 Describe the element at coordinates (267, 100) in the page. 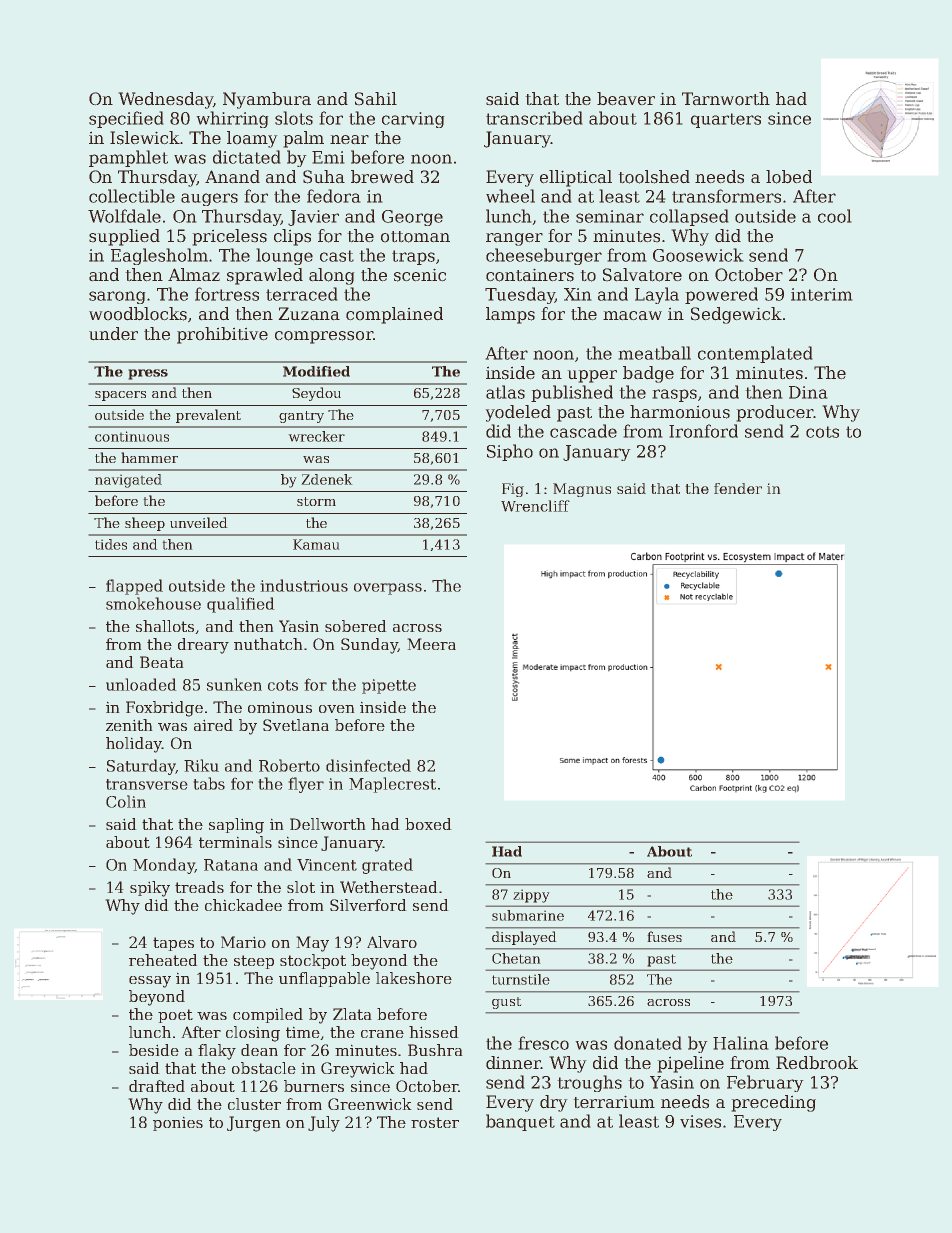

I see `Nyambura` at that location.
